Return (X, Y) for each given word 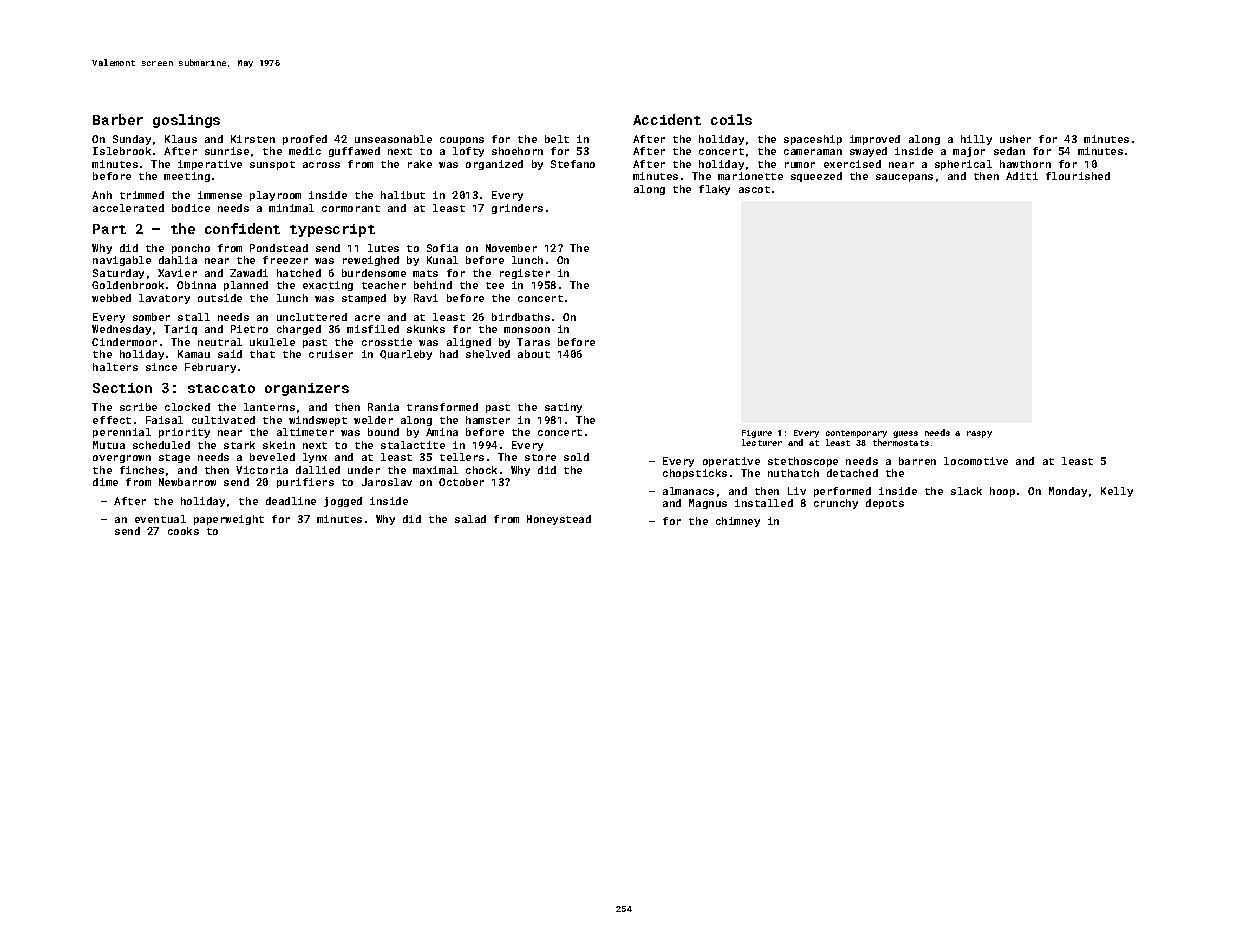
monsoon (527, 330)
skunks (426, 329)
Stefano (573, 164)
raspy (979, 434)
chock (481, 470)
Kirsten (253, 139)
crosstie (387, 342)
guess (905, 434)
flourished (1078, 176)
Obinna (196, 285)
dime (105, 482)
